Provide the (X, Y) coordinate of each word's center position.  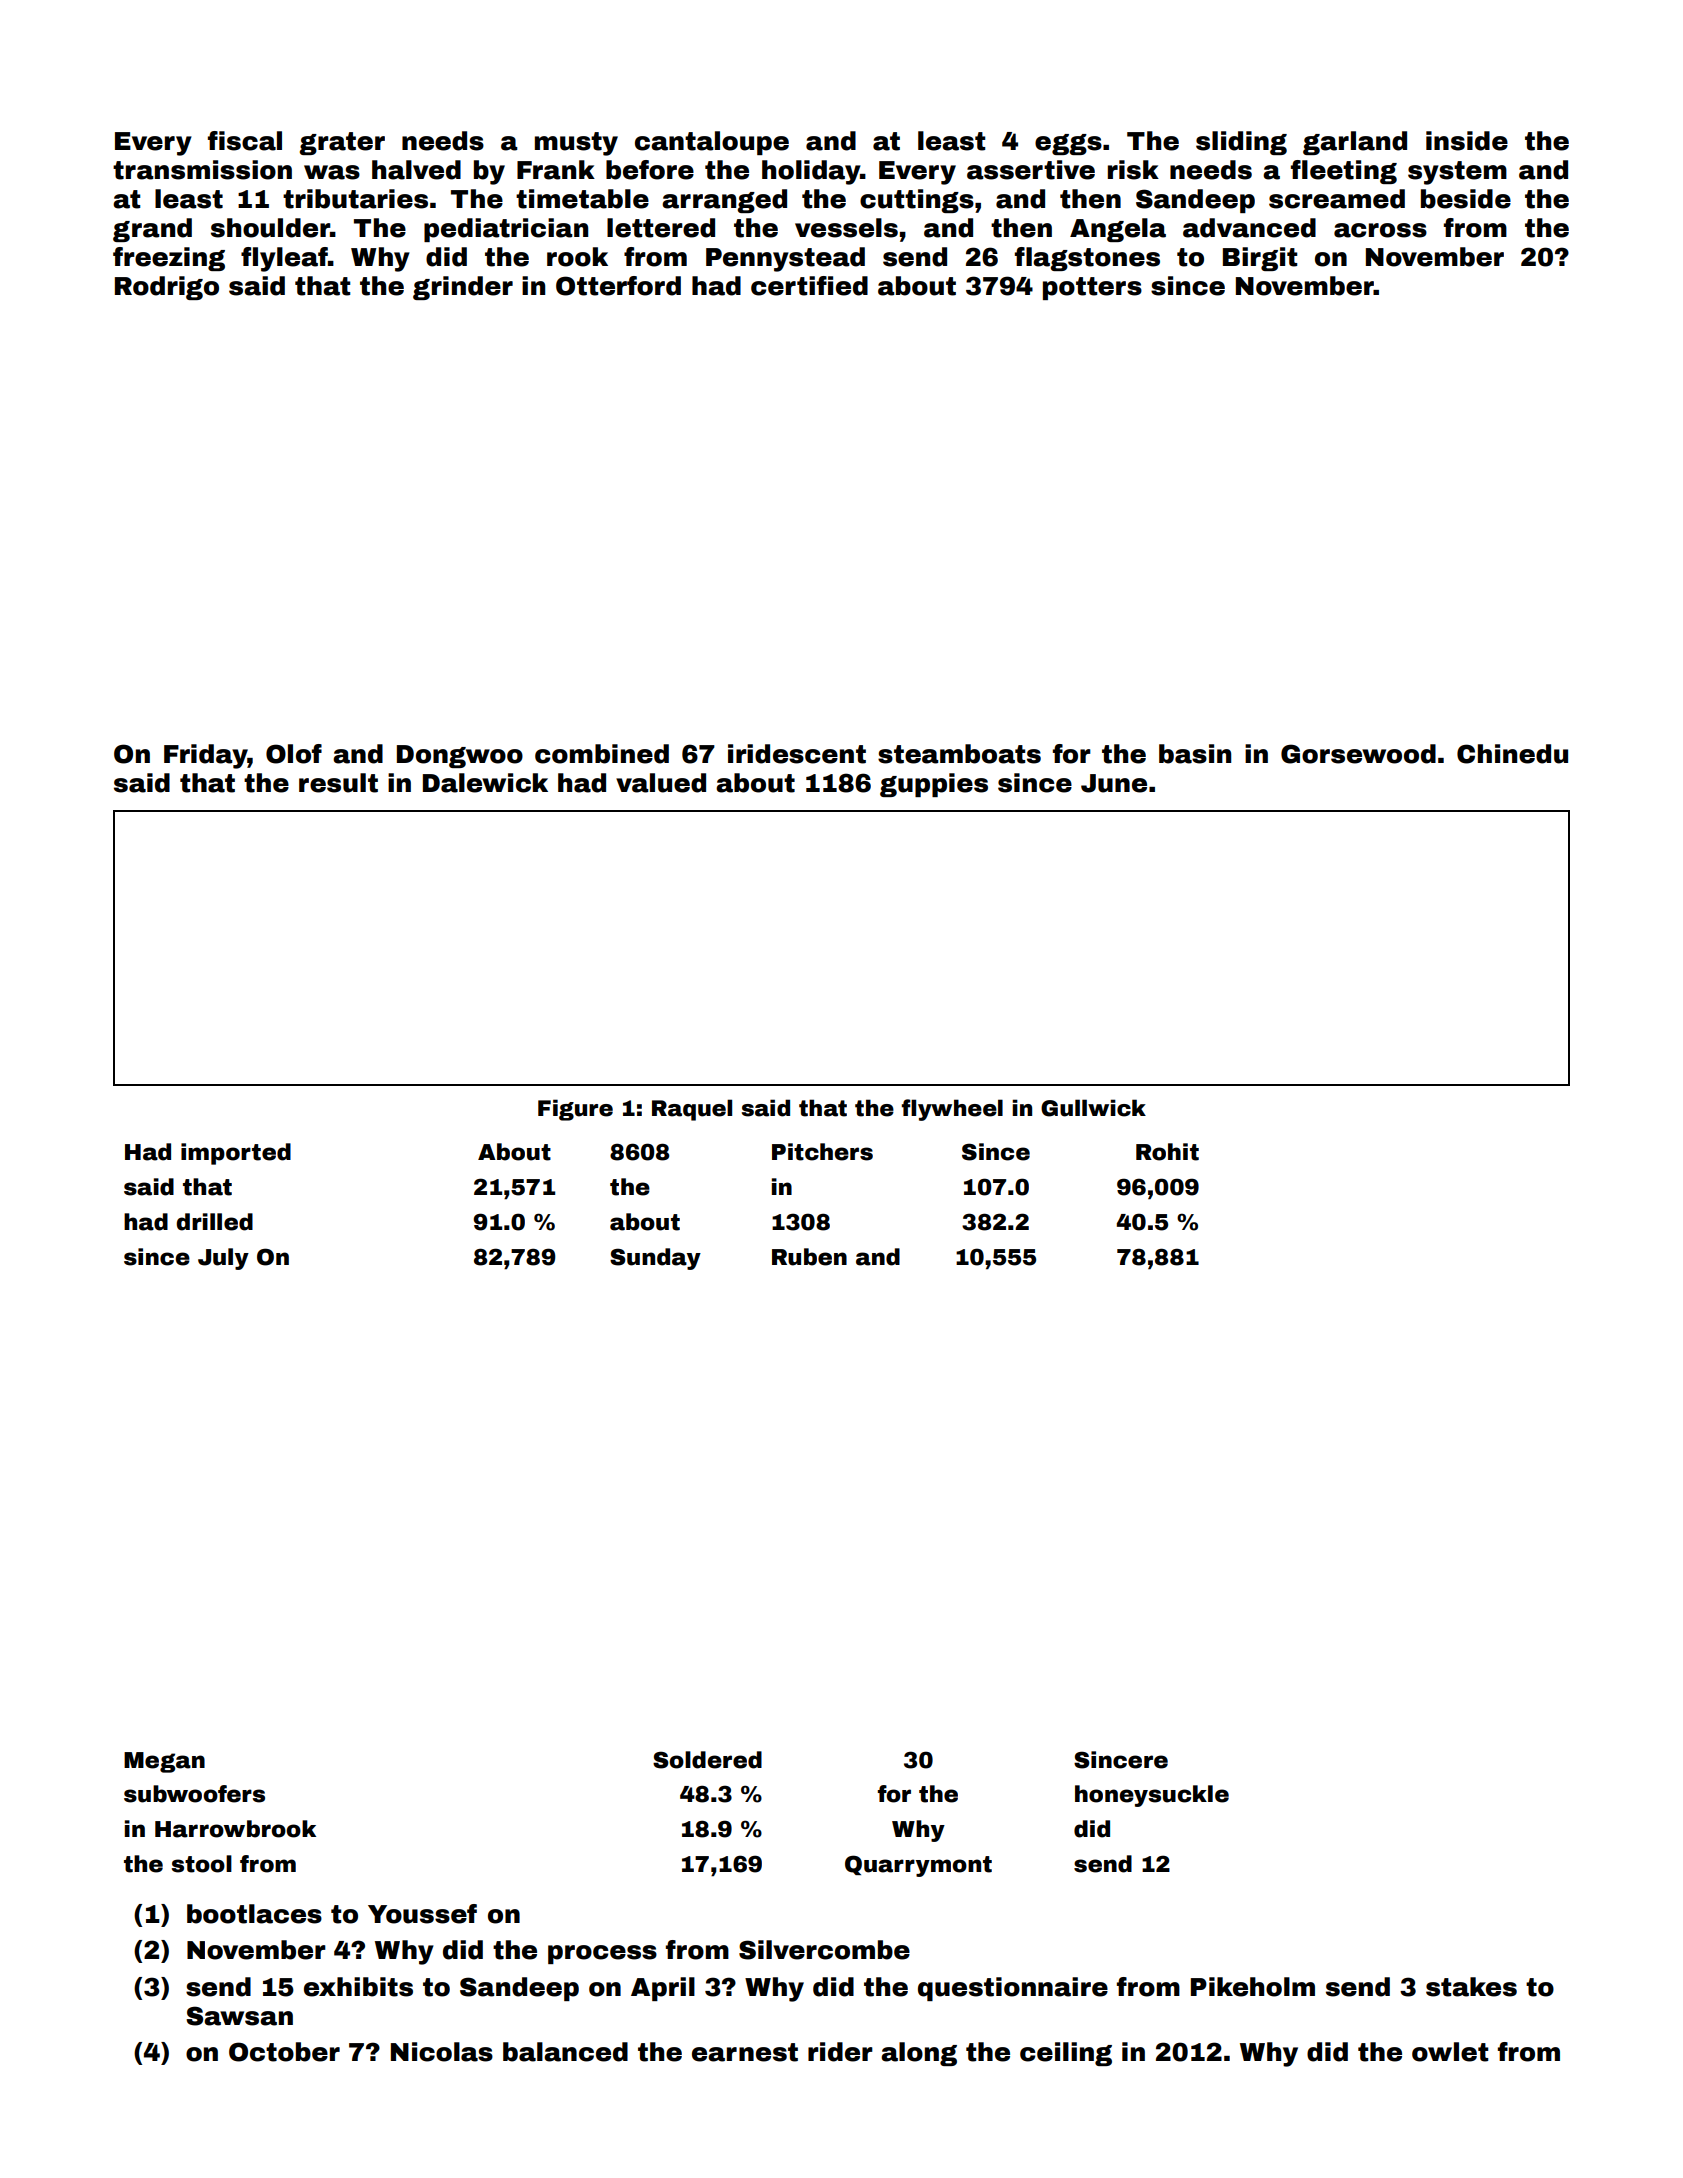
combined (602, 754)
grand (152, 230)
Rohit (1167, 1152)
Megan (164, 1762)
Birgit (1260, 259)
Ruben (809, 1257)
